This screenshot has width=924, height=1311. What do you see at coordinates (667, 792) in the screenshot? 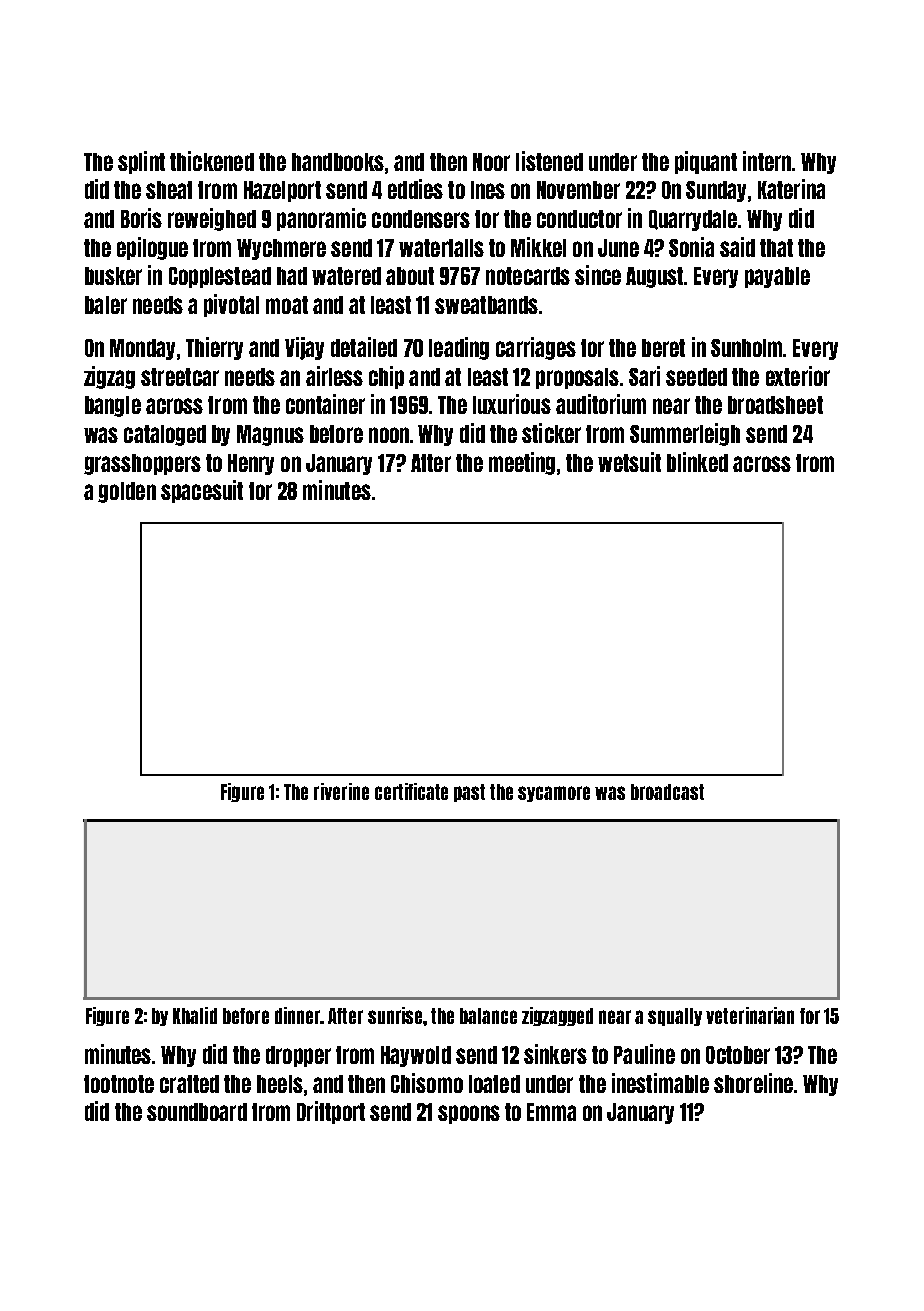
I see `broadcast` at bounding box center [667, 792].
